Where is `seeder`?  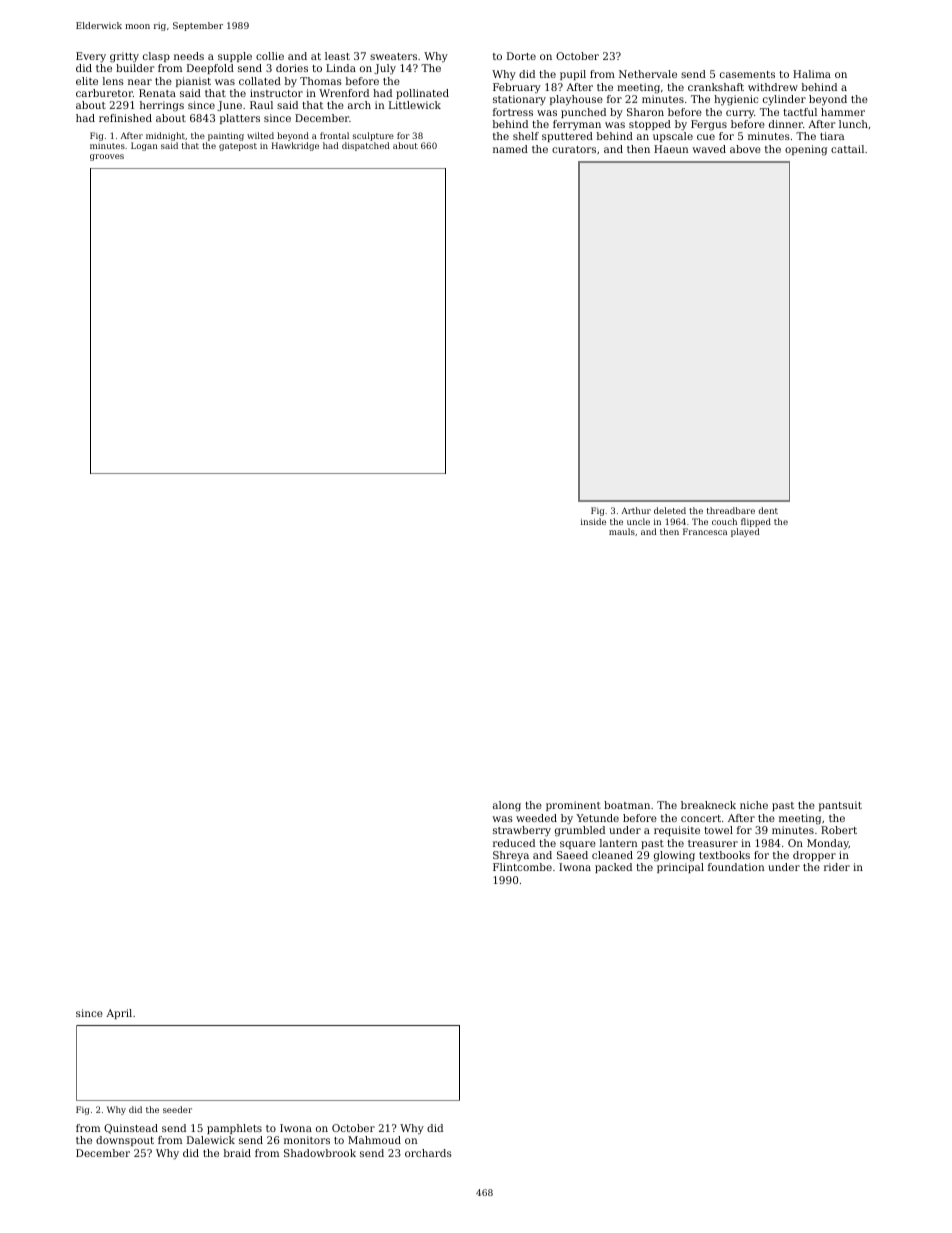
seeder is located at coordinates (177, 1109).
